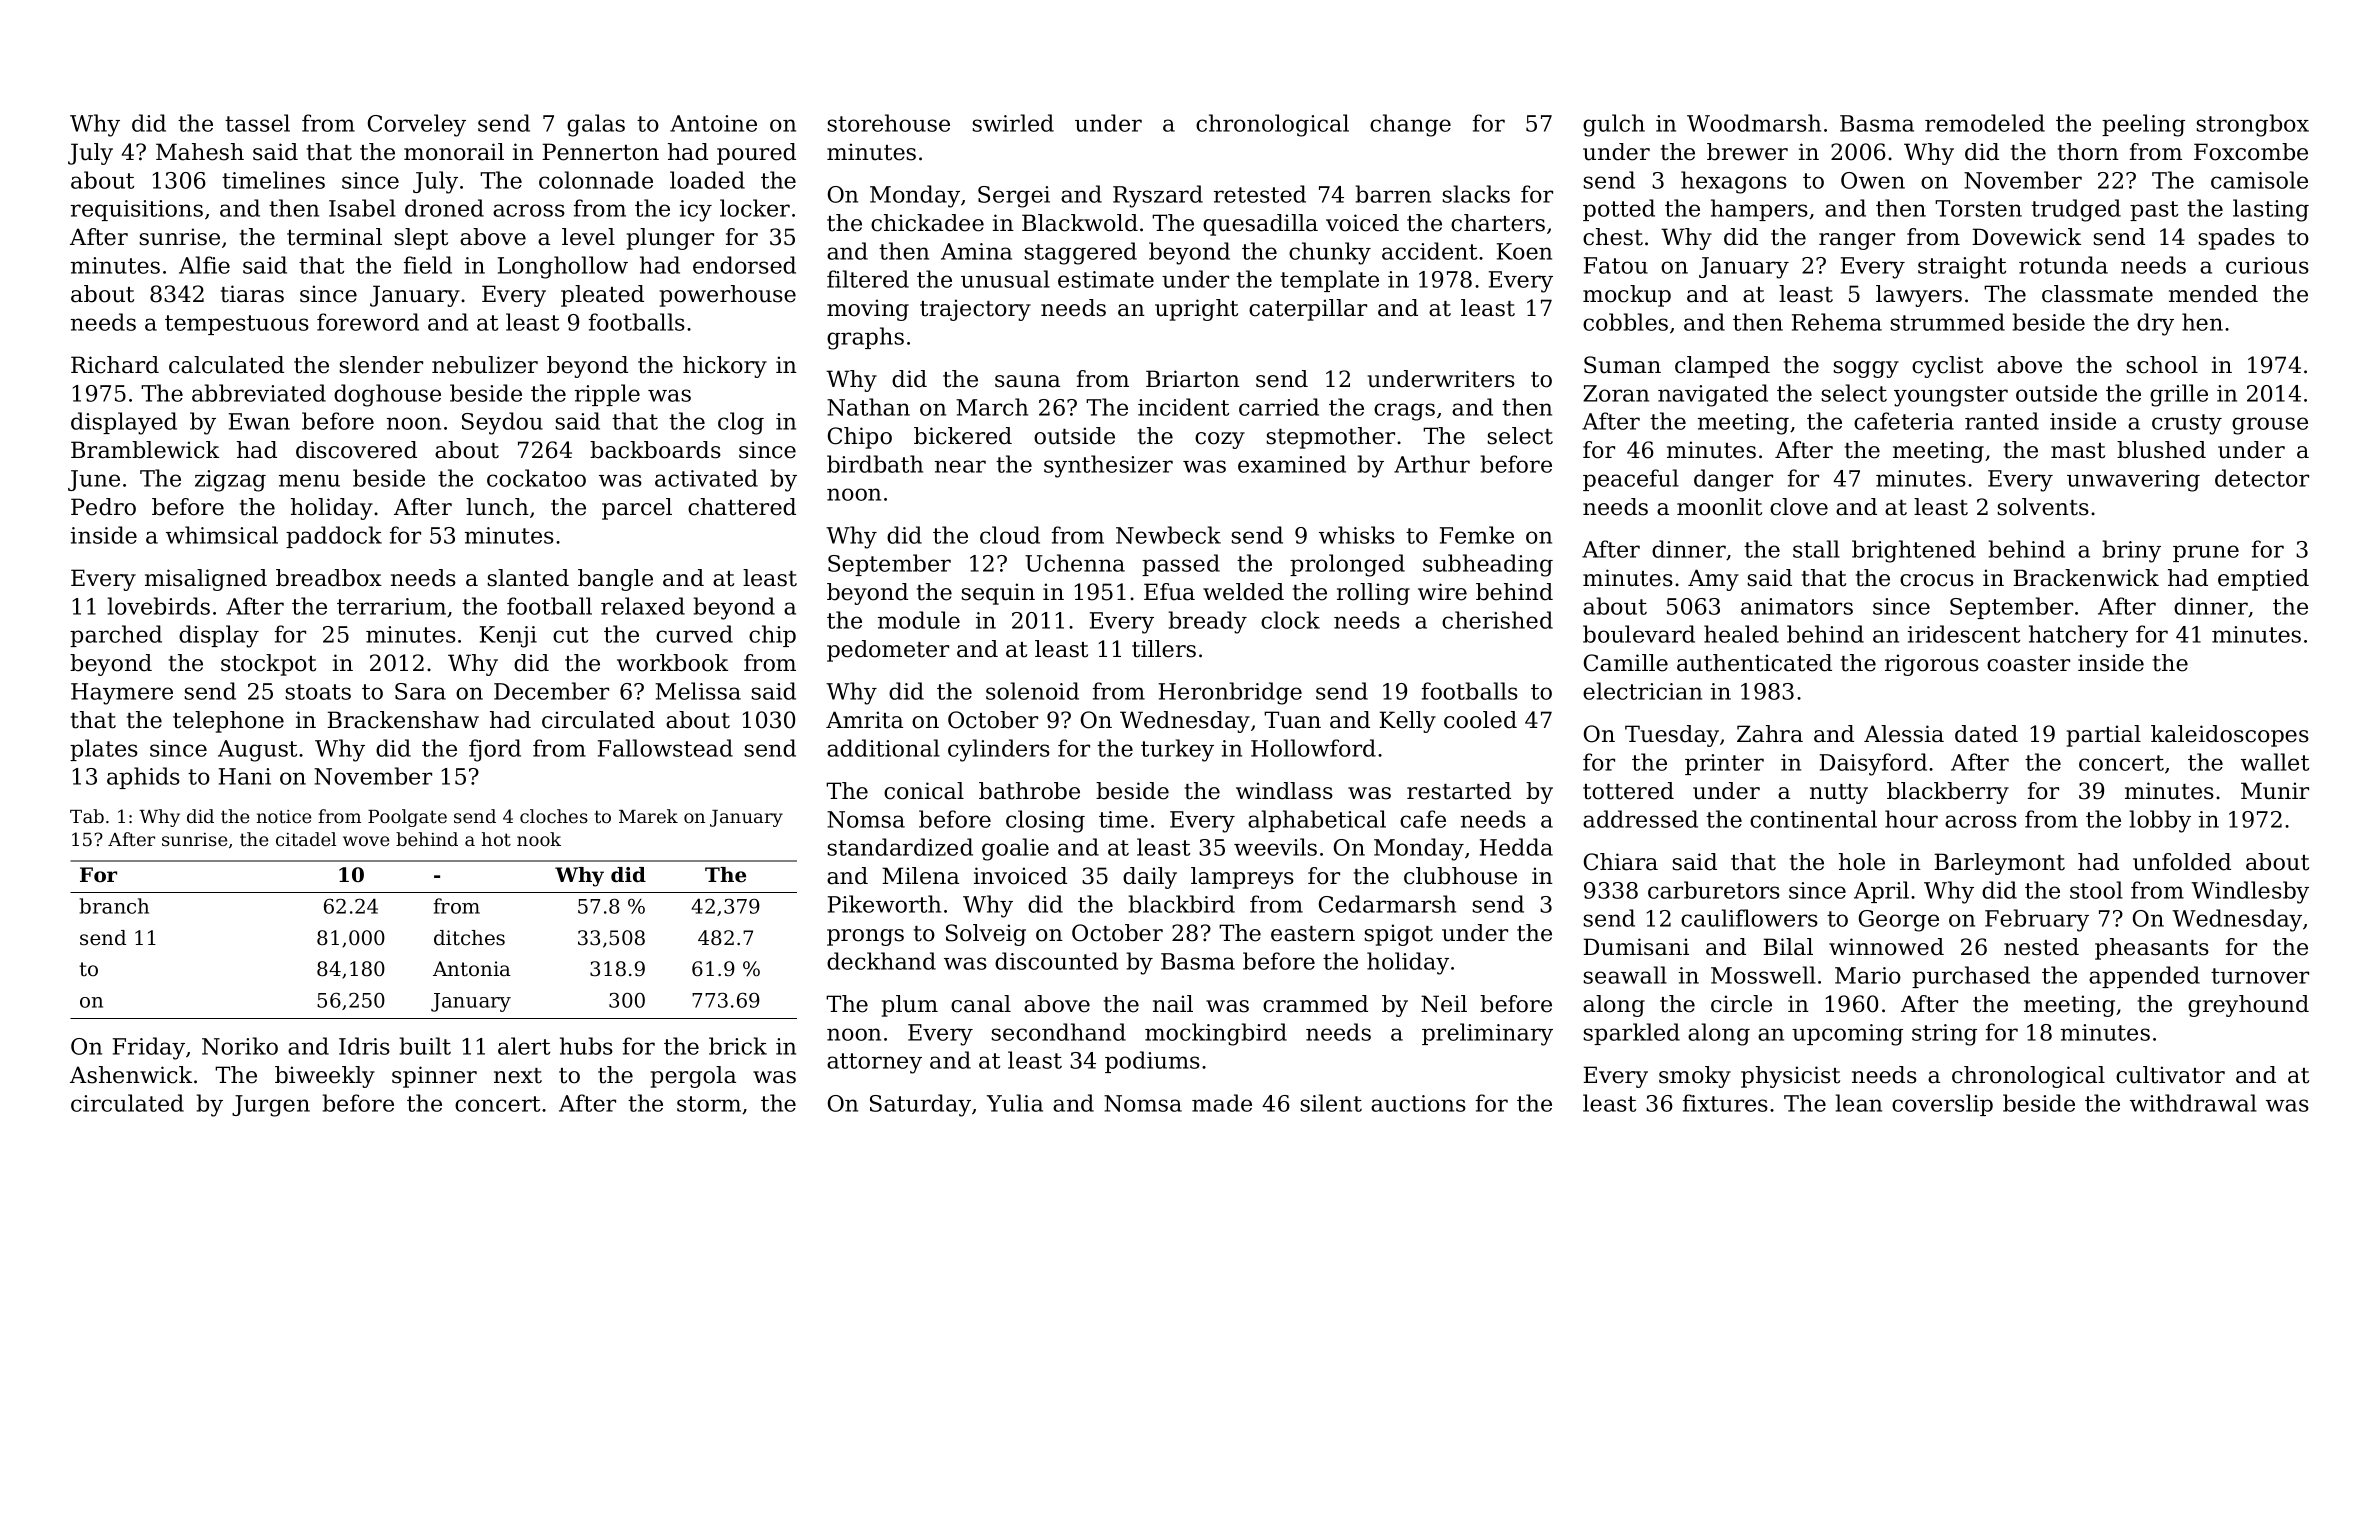 The height and width of the screenshot is (1540, 2380). I want to click on barren, so click(1393, 194).
